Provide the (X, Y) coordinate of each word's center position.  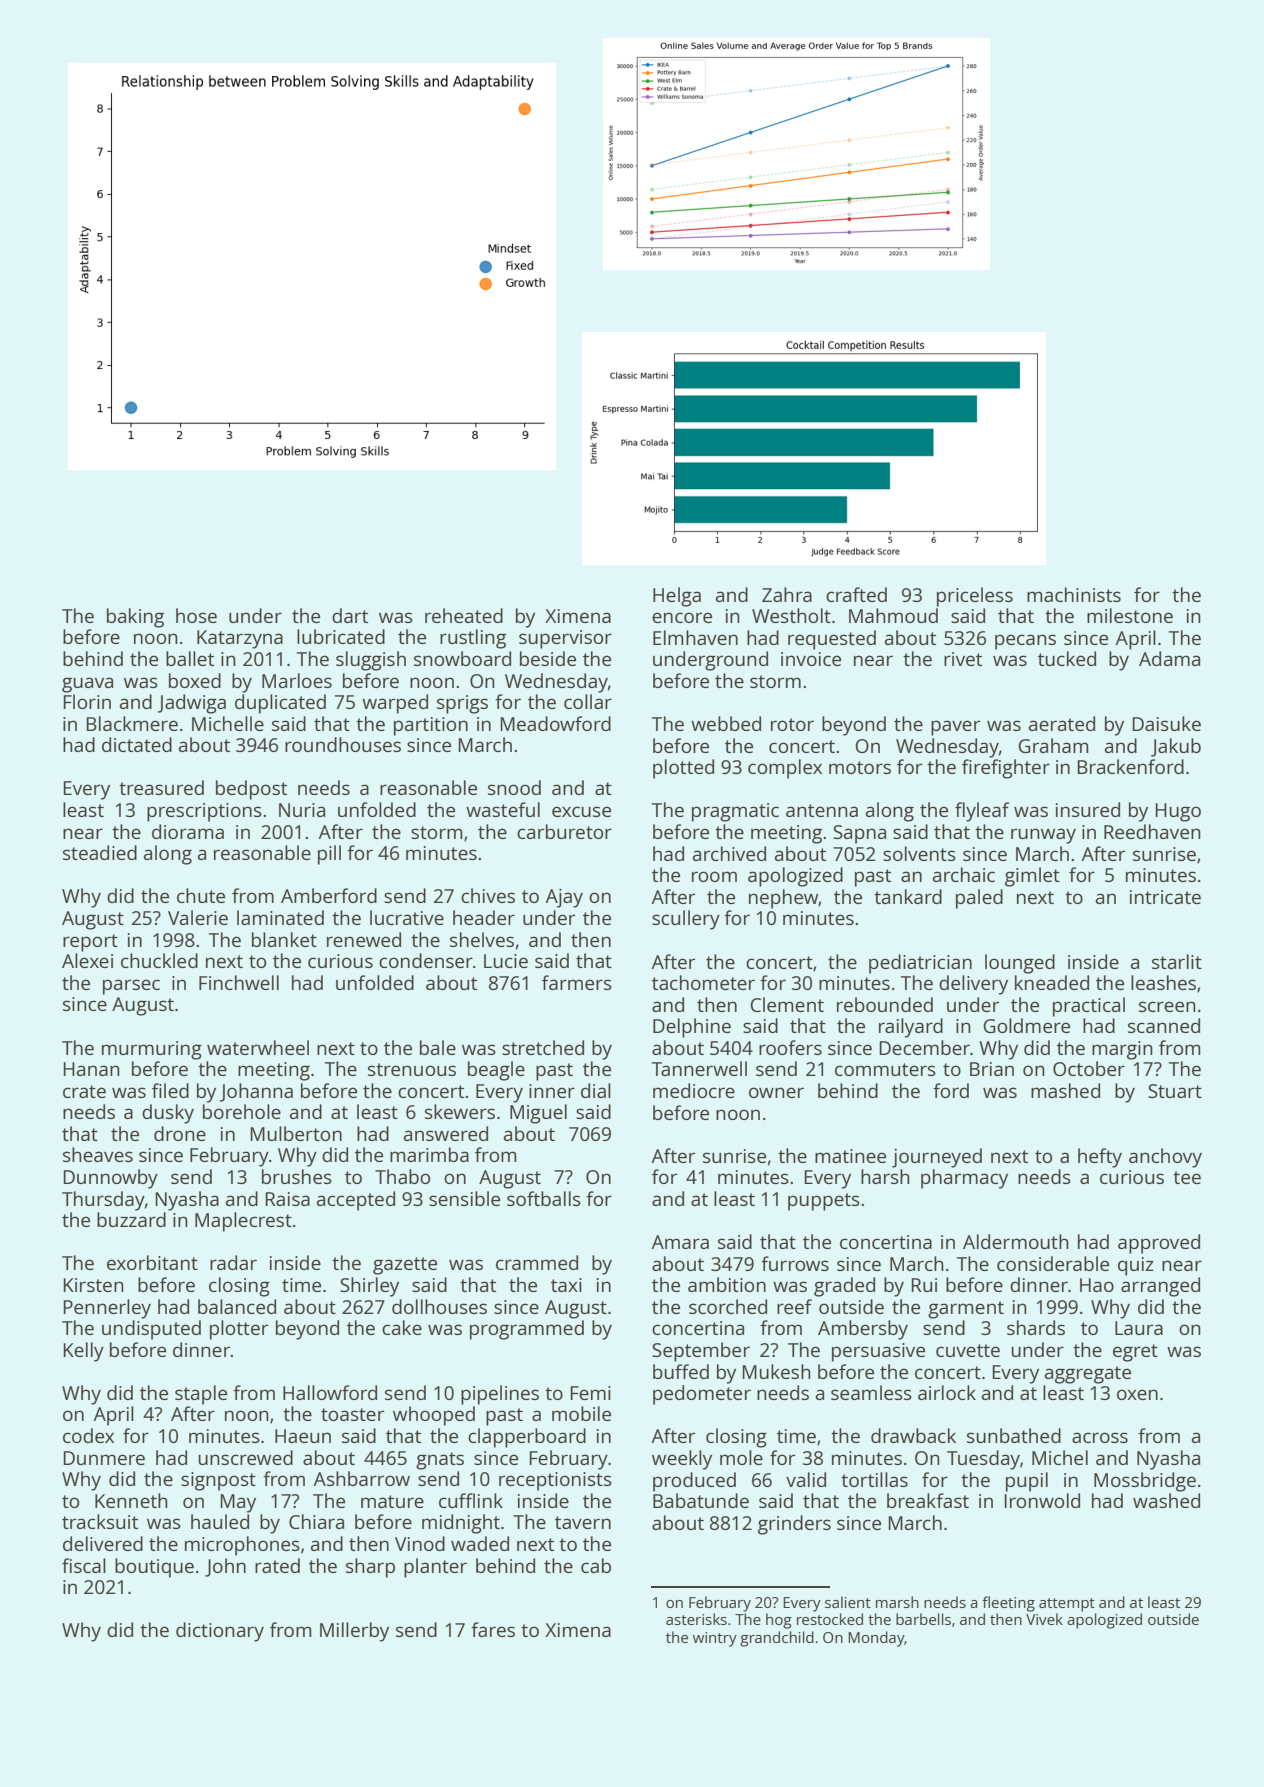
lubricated (341, 636)
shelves (482, 939)
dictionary (220, 1632)
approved (1159, 1244)
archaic (964, 874)
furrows (795, 1263)
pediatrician (920, 964)
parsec (131, 987)
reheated (464, 615)
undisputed (151, 1330)
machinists (1074, 594)
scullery (686, 920)
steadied (100, 852)
